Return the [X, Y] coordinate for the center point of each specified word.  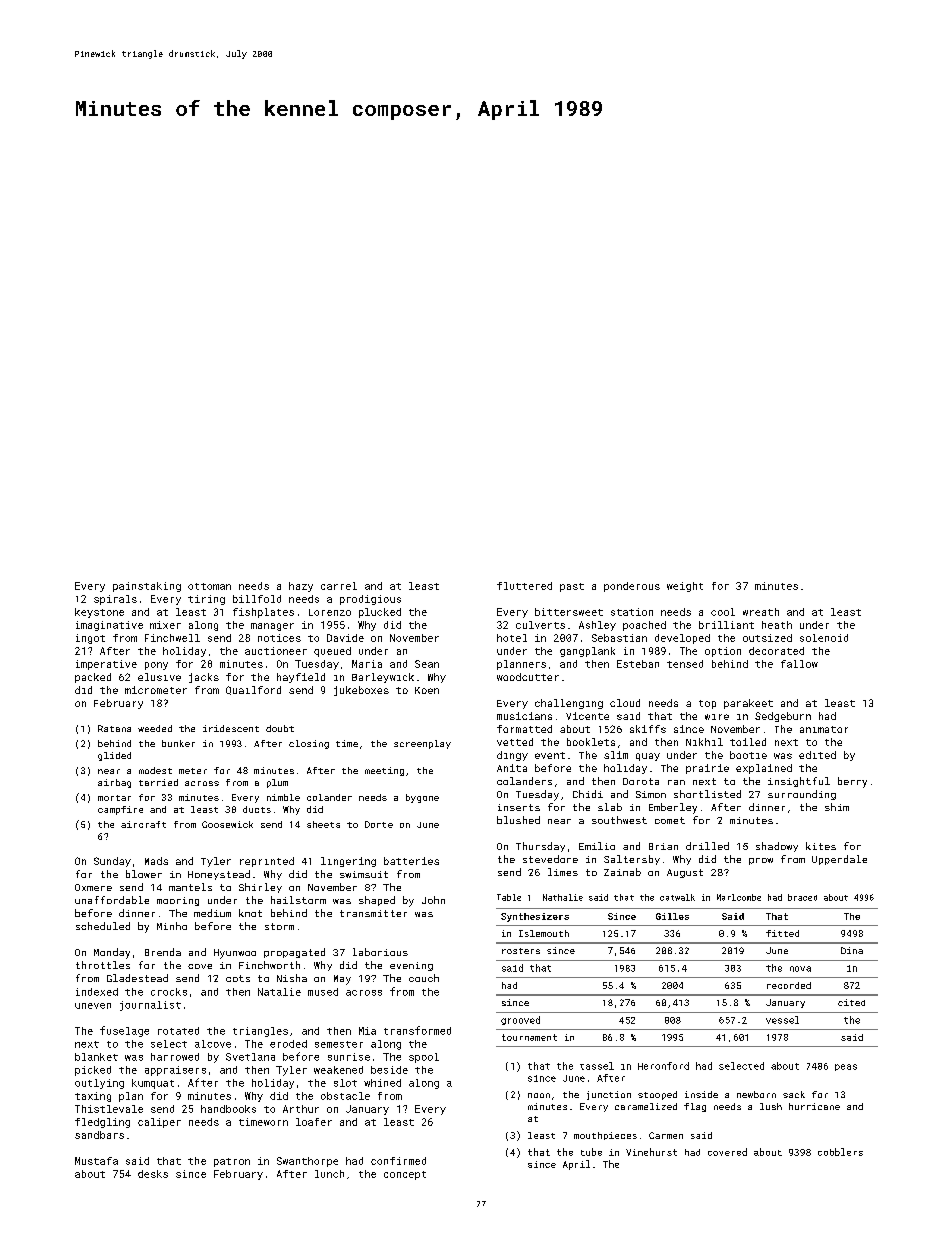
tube [591, 1152]
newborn [756, 1094]
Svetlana [250, 1057]
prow [761, 861]
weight [685, 587]
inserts [519, 807]
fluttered [524, 586]
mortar [114, 798]
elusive [159, 677]
